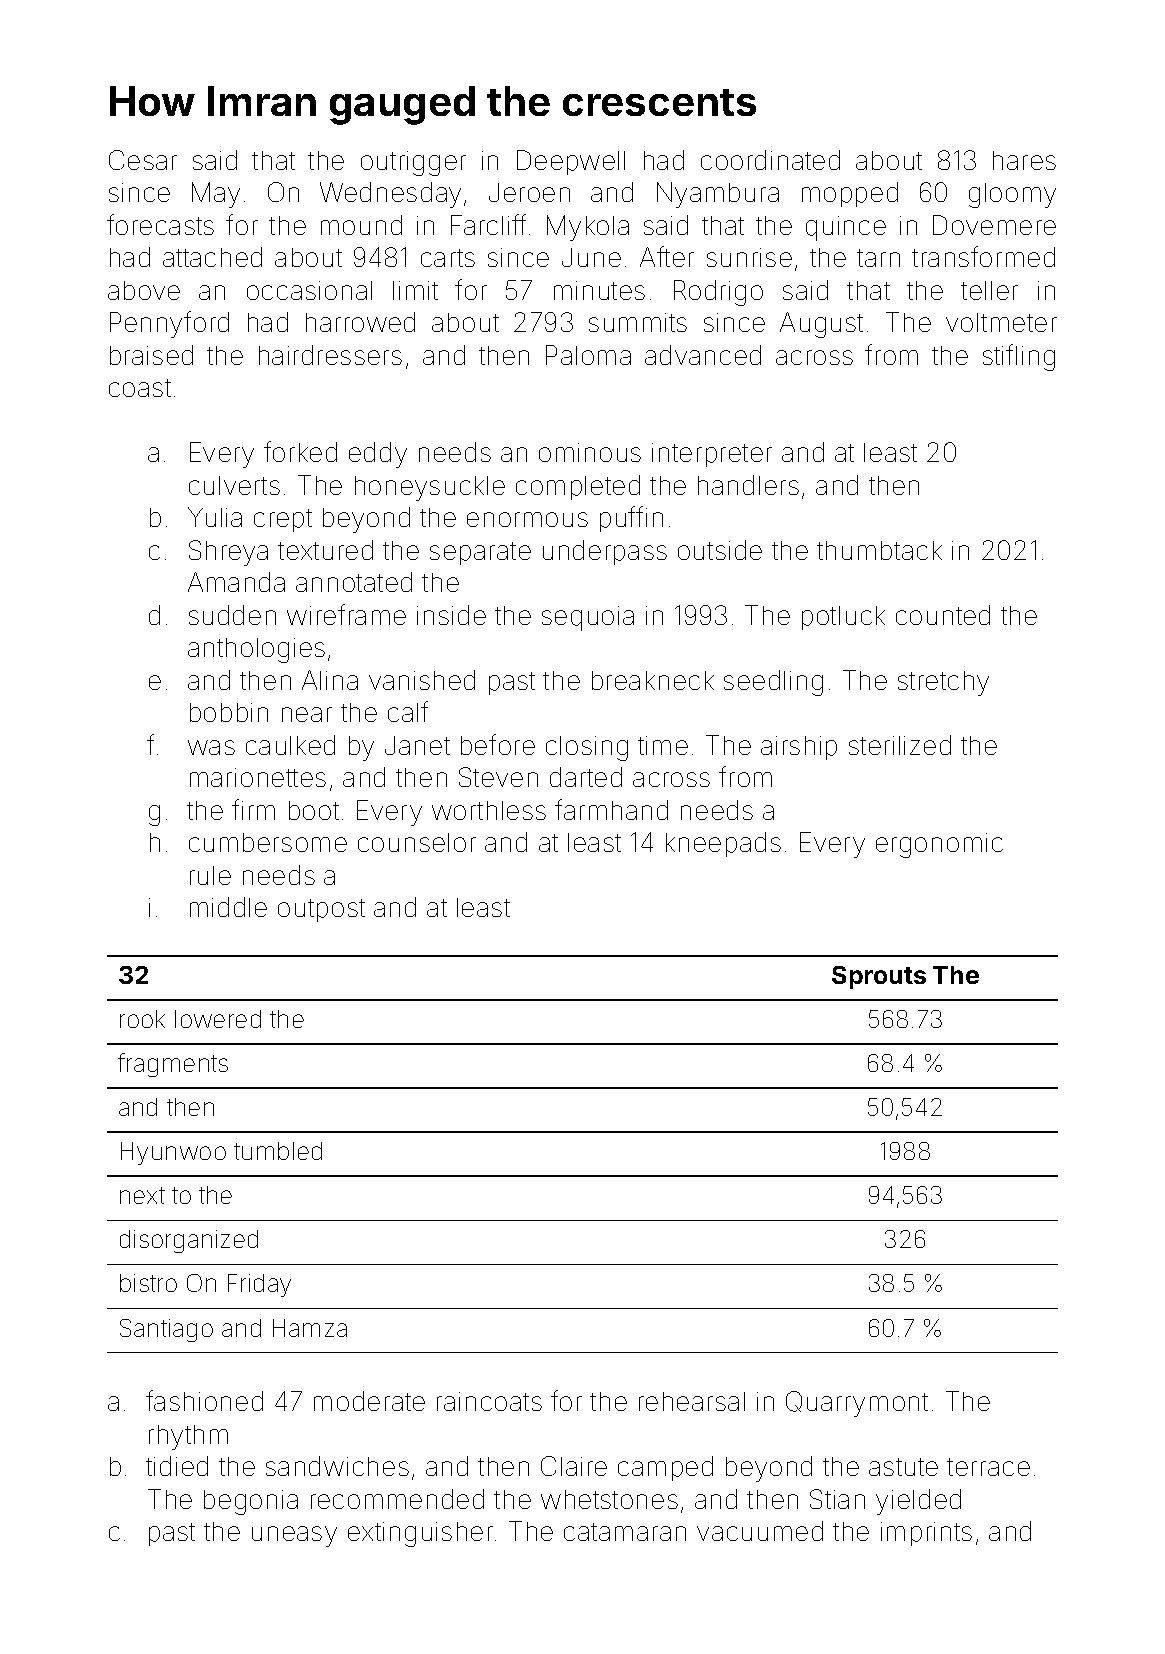 The height and width of the document is (1654, 1165). What do you see at coordinates (420, 1534) in the document?
I see `extinguisher` at bounding box center [420, 1534].
